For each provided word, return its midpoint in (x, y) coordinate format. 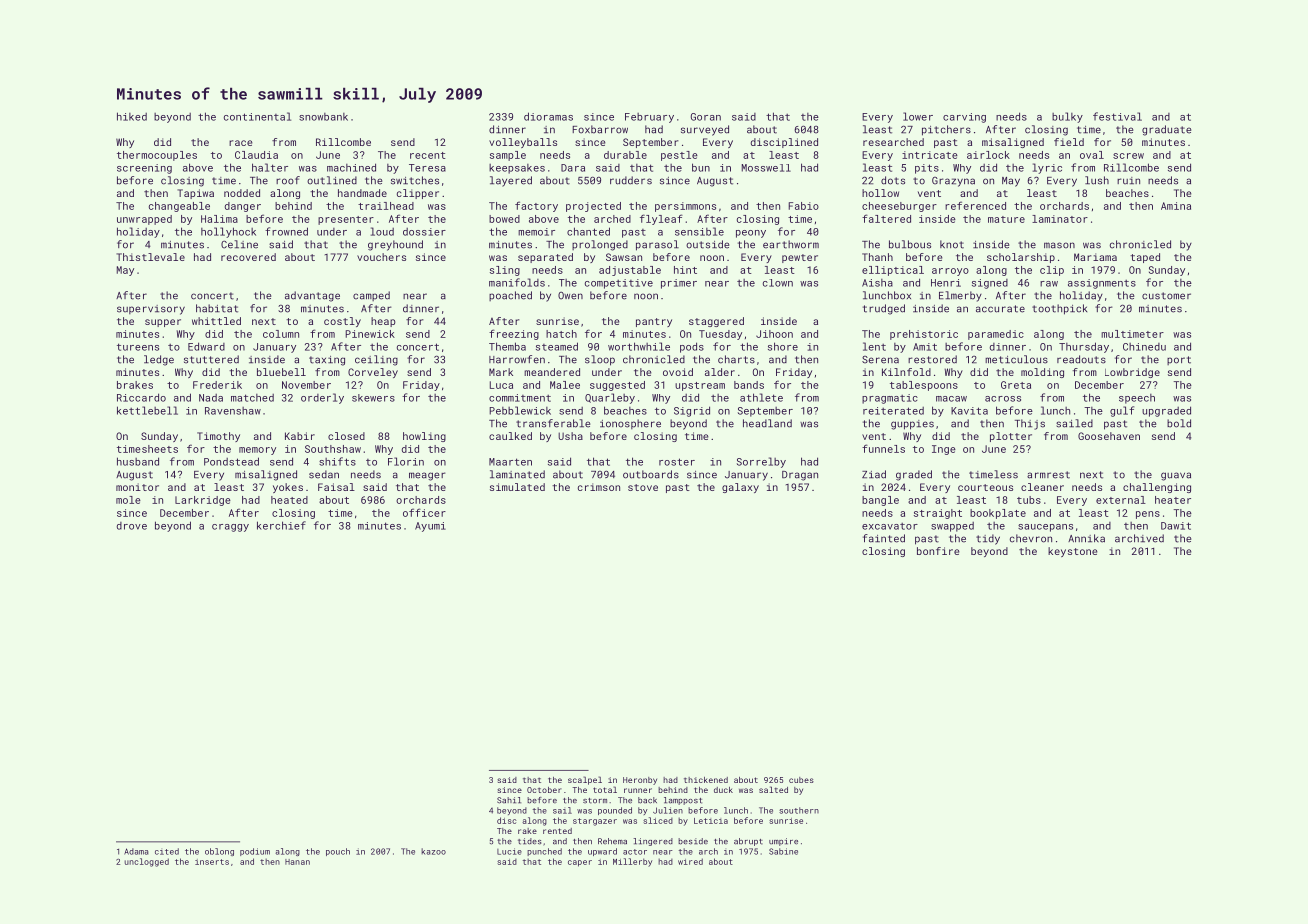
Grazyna (953, 182)
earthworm (791, 244)
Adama (136, 851)
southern (799, 810)
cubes (801, 780)
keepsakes (517, 169)
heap (383, 322)
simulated (517, 487)
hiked (132, 116)
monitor (137, 487)
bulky (1067, 117)
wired (690, 861)
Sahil (509, 800)
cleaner (1042, 487)
